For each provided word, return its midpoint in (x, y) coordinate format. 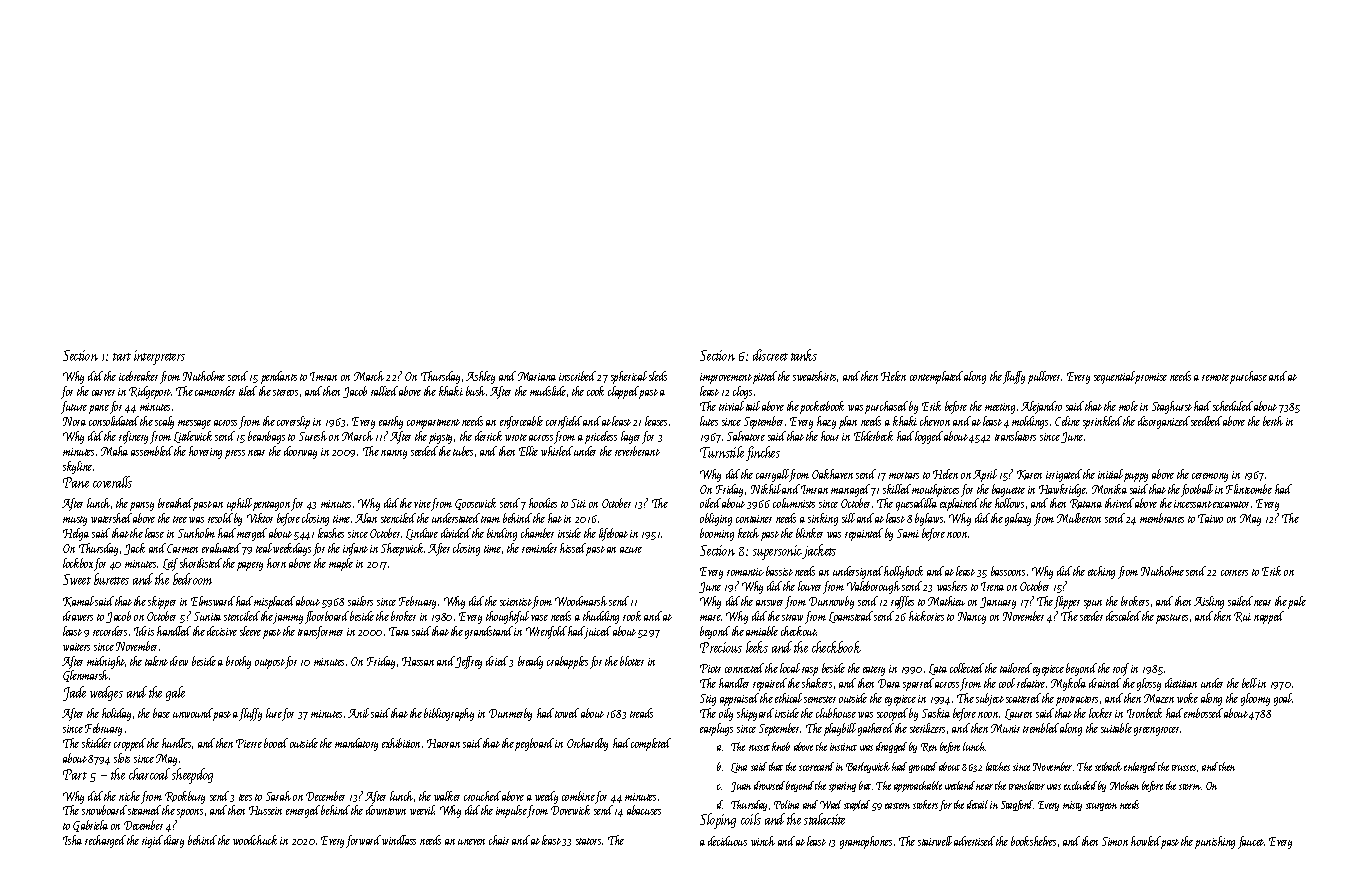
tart (122, 357)
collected (967, 668)
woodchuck (255, 840)
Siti (578, 503)
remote (1215, 377)
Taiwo (1210, 518)
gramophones (866, 842)
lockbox (78, 563)
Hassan (418, 661)
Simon (1115, 841)
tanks (804, 355)
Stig (708, 700)
